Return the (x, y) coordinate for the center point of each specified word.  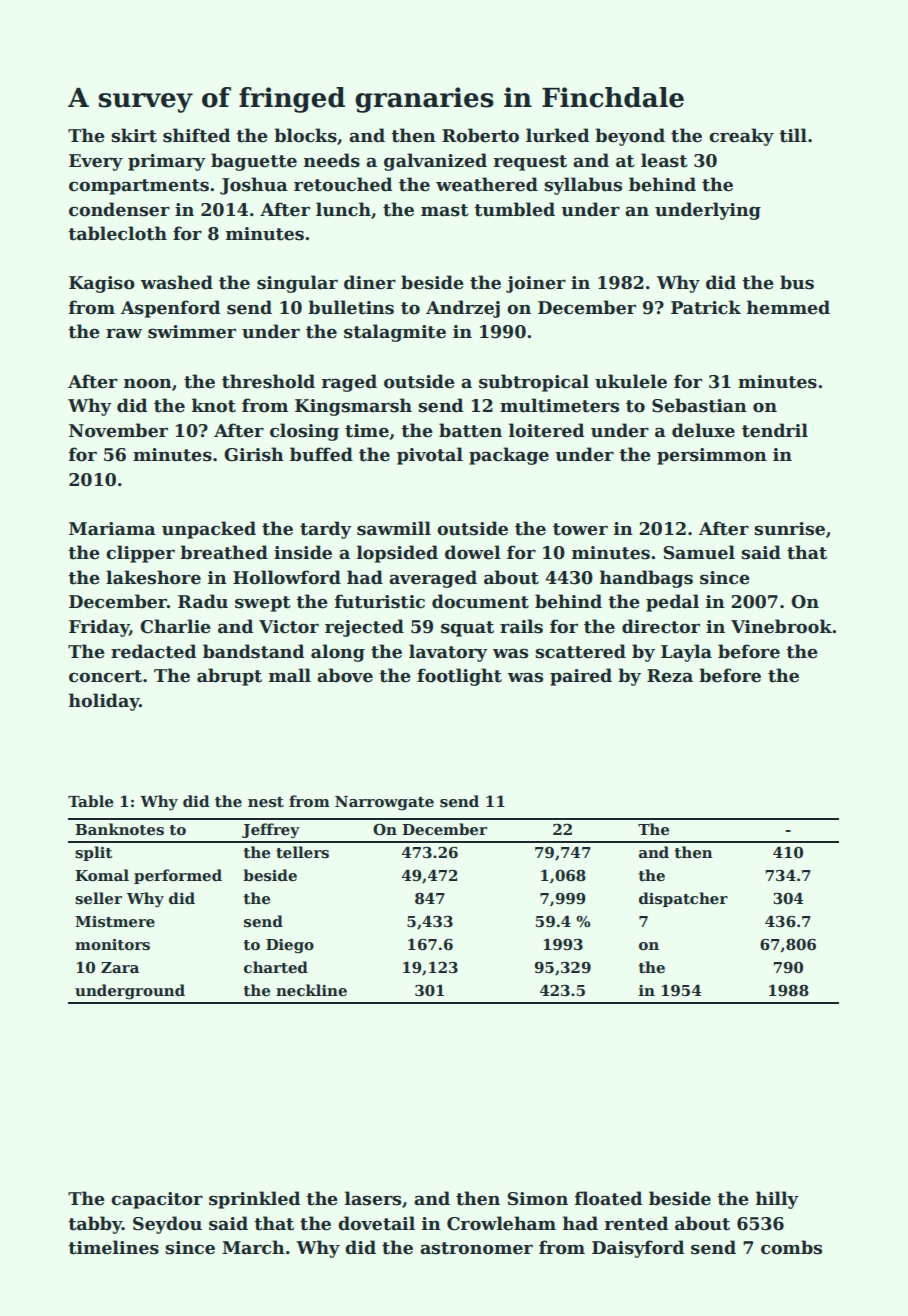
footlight (459, 677)
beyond (630, 137)
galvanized (435, 162)
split (93, 853)
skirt (134, 135)
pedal (672, 603)
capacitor (157, 1200)
